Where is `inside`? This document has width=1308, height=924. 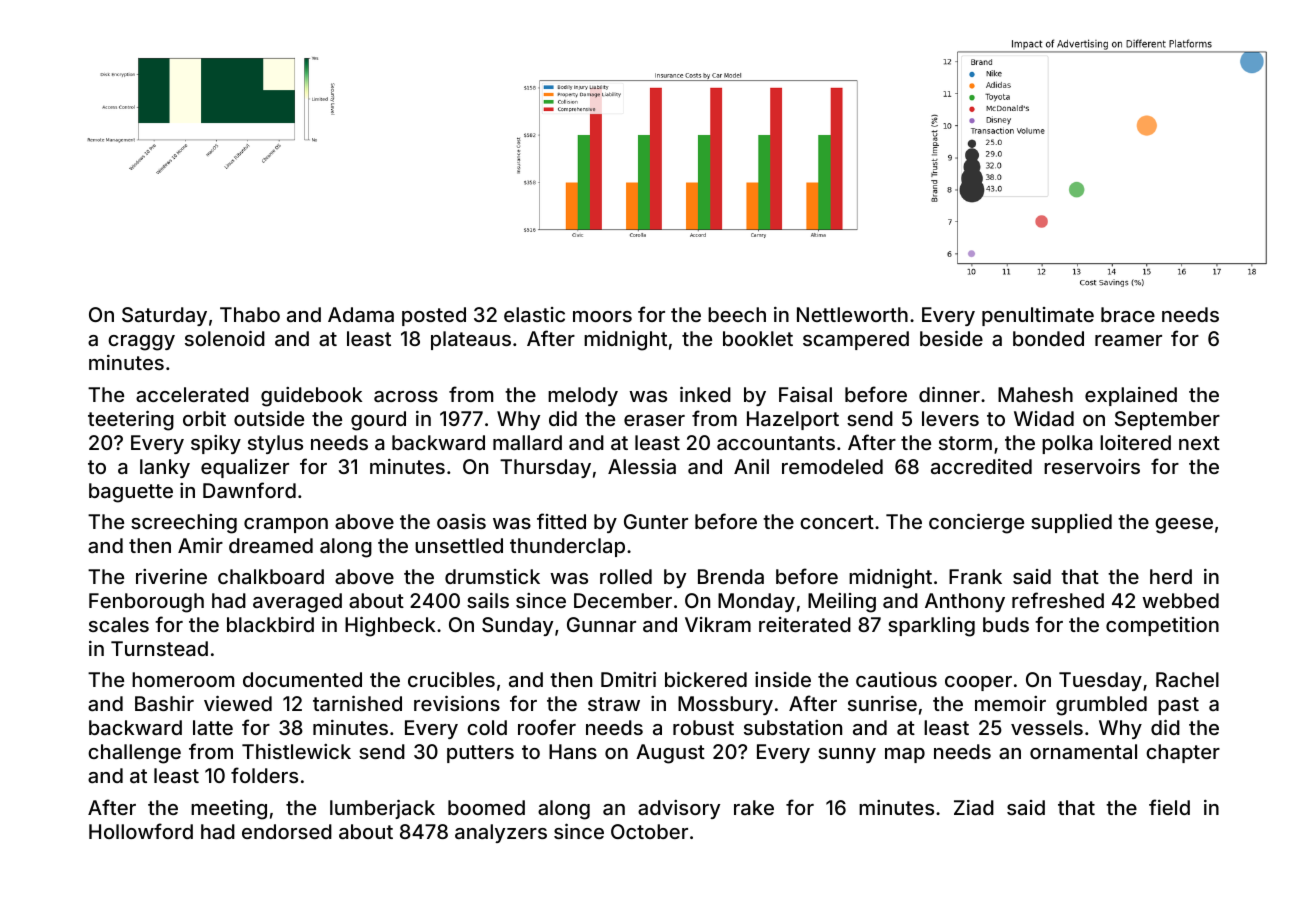
inside is located at coordinates (783, 679).
